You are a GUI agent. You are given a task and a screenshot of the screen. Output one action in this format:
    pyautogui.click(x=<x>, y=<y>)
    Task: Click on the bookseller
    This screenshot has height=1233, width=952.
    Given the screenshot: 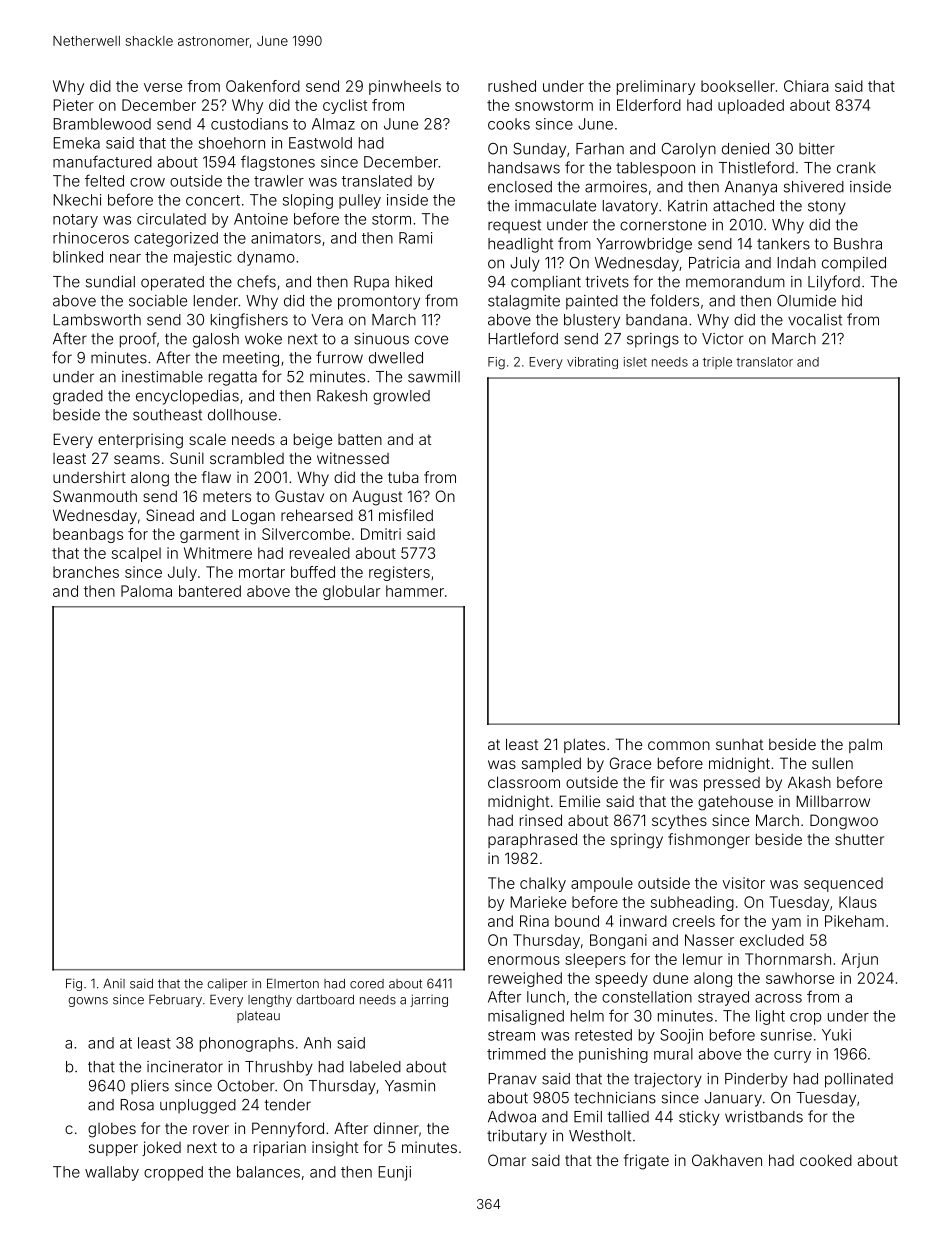 What is the action you would take?
    pyautogui.click(x=738, y=86)
